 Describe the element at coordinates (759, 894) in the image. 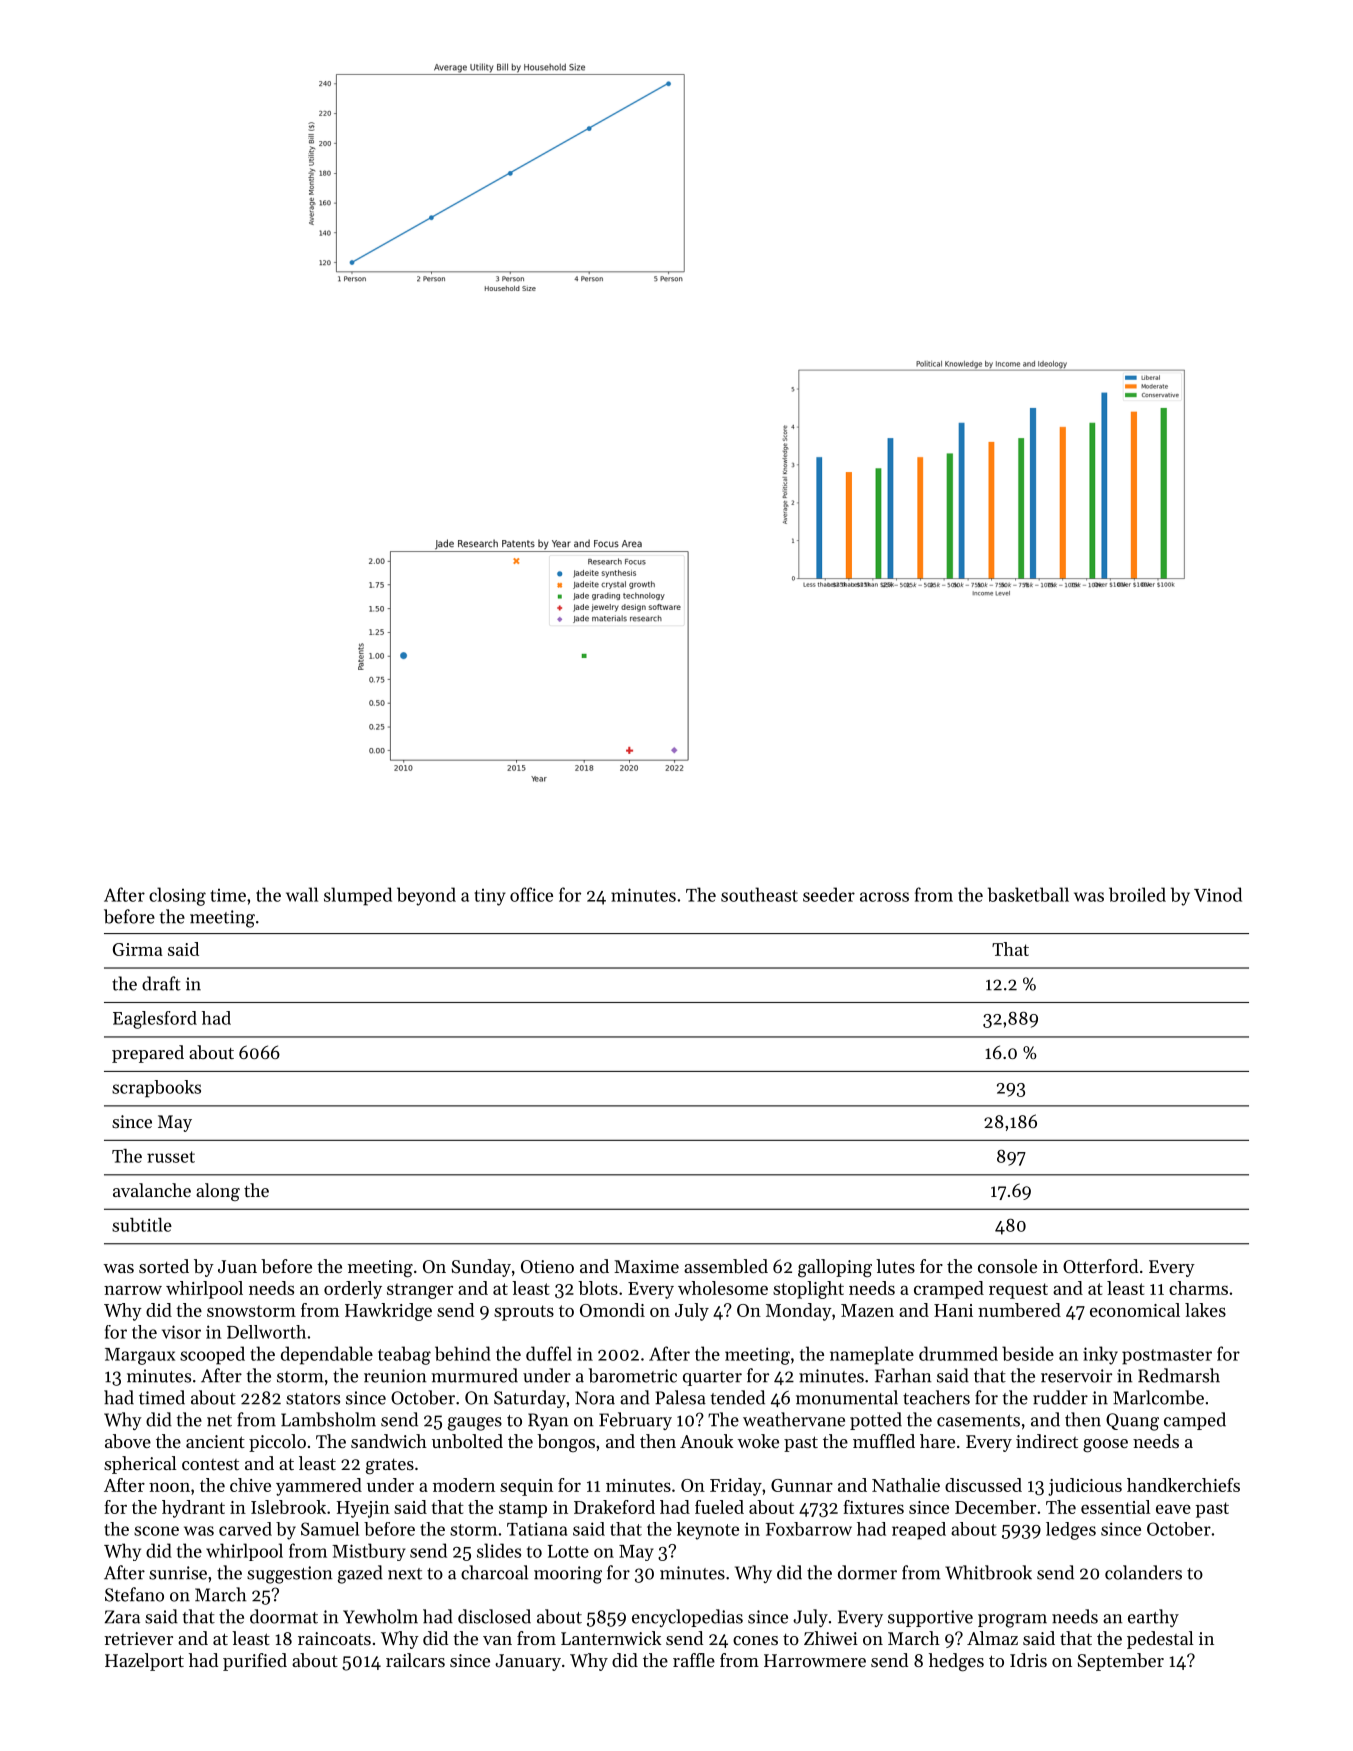

I see `southeast` at that location.
